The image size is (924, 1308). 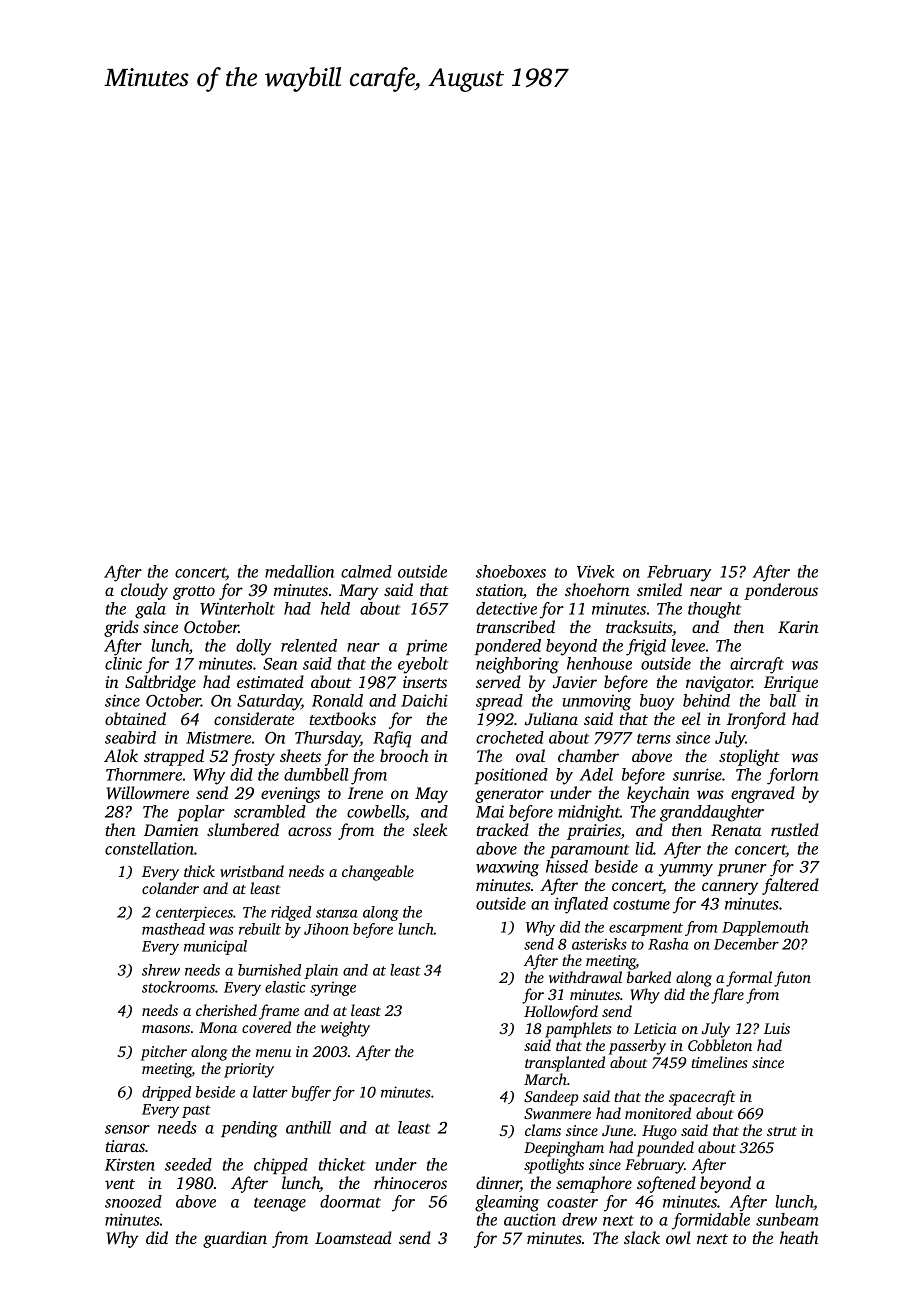 I want to click on Sandeep, so click(x=551, y=1098).
